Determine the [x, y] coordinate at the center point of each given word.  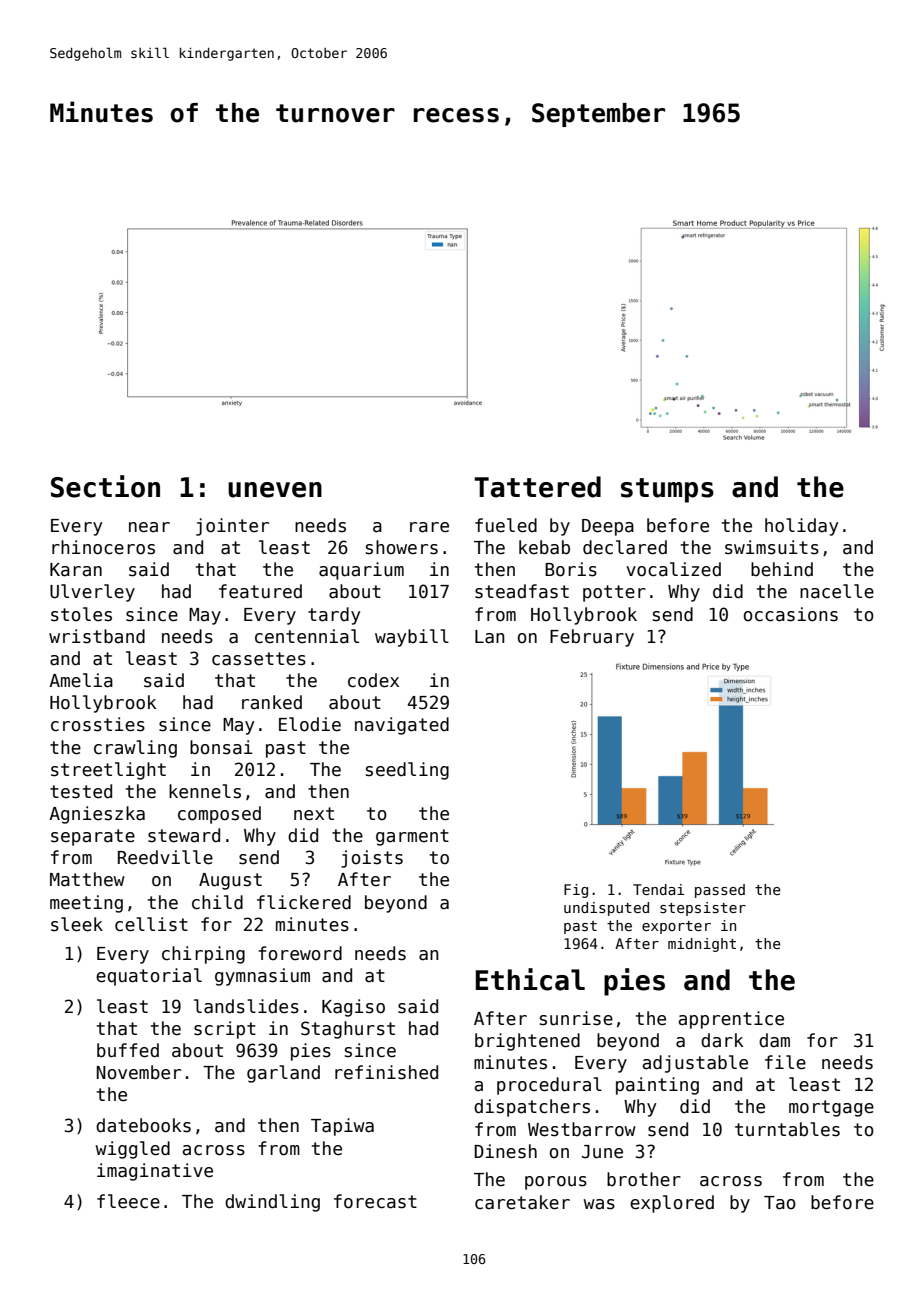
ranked [272, 702]
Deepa [608, 527]
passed [720, 891]
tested [81, 791]
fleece [128, 1201]
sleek [77, 924]
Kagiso [353, 1008]
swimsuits [772, 547]
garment [412, 837]
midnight [702, 945]
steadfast [522, 591]
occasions [791, 614]
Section [105, 486]
